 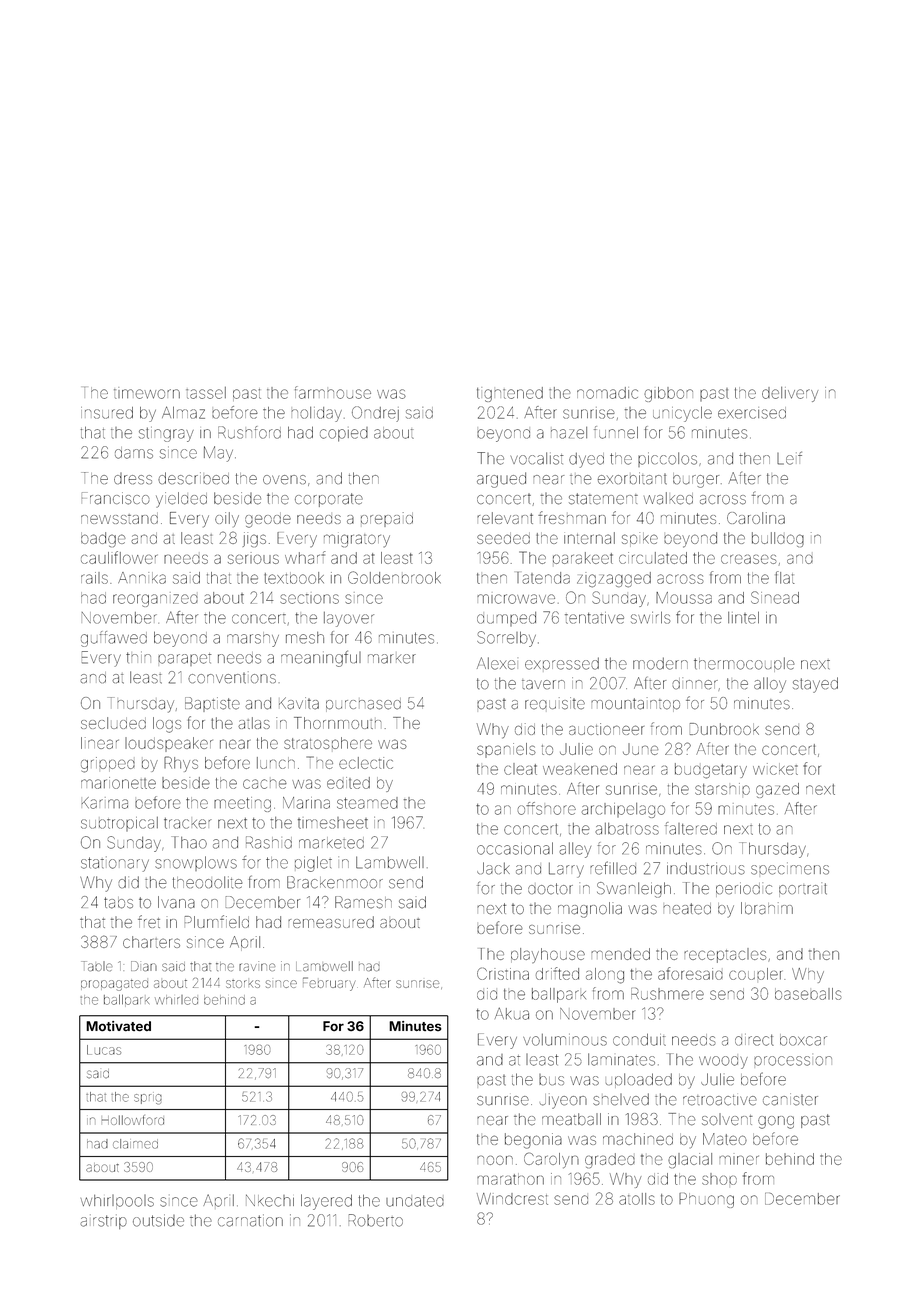 What do you see at coordinates (691, 828) in the image?
I see `faltered` at bounding box center [691, 828].
